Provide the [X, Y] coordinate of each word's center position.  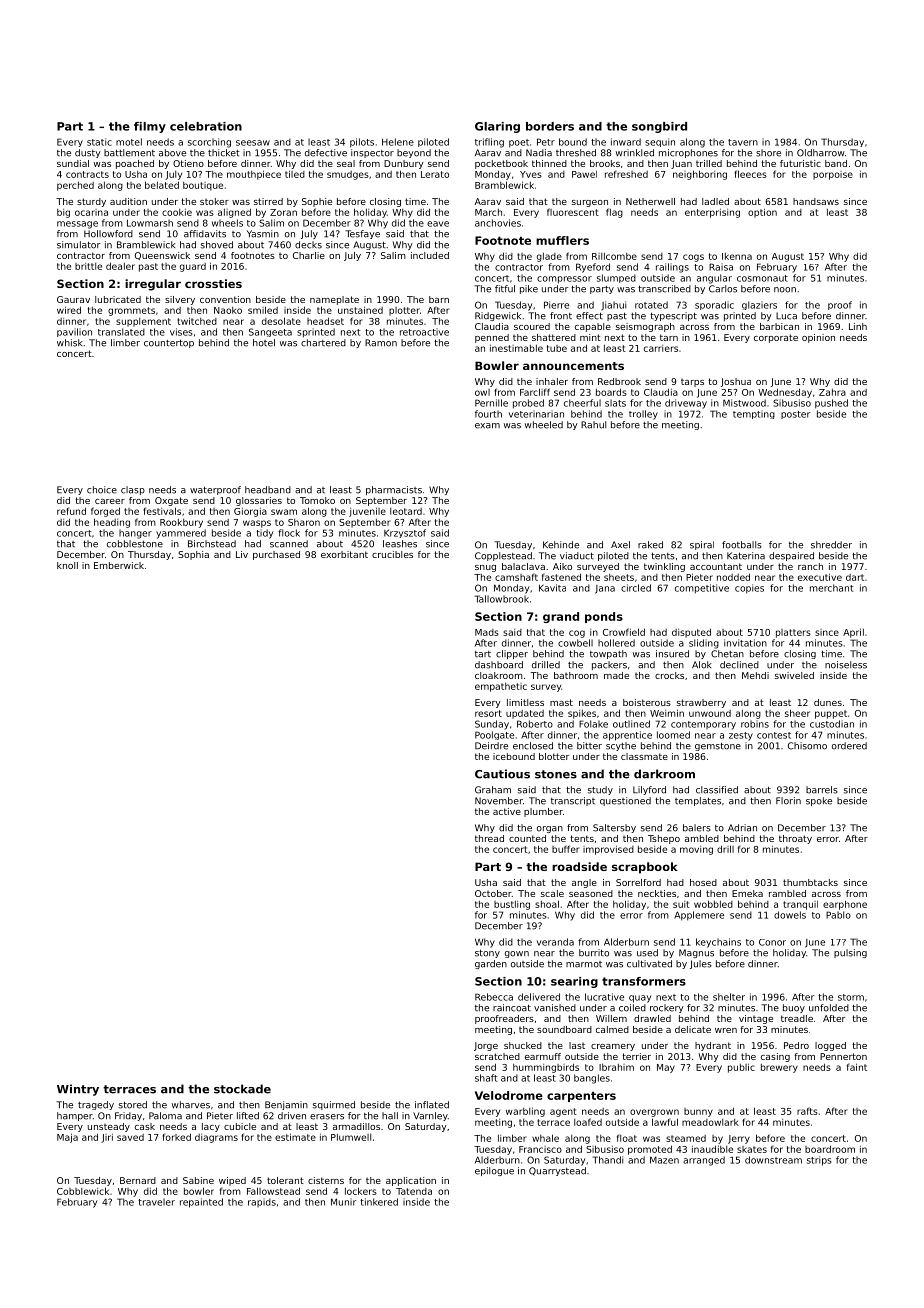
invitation [745, 643]
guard [193, 267]
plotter [404, 311]
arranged [704, 1161]
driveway [686, 404]
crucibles [392, 554]
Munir [343, 1202]
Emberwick [119, 565]
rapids [262, 1202]
